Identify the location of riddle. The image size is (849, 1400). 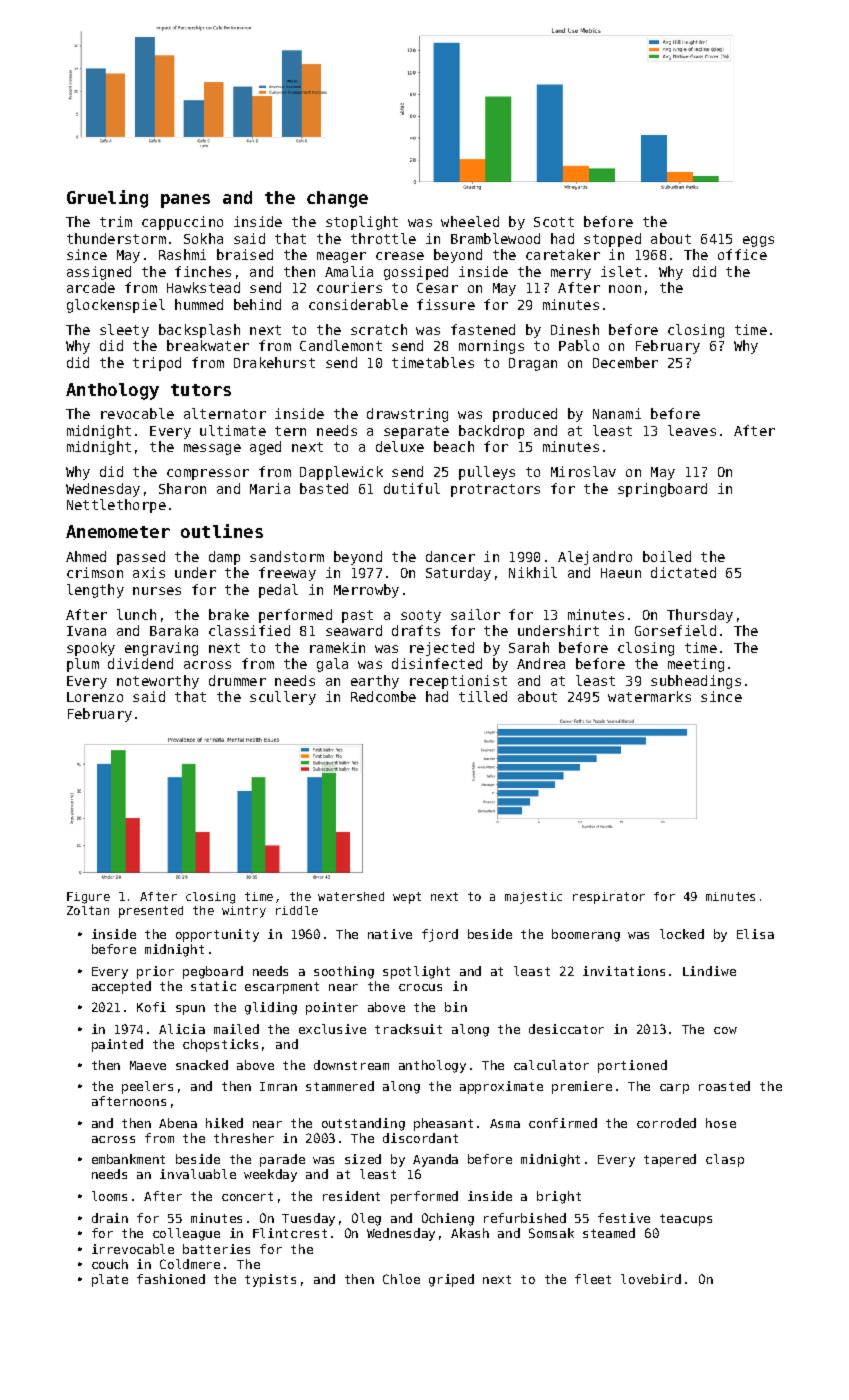
(297, 910).
